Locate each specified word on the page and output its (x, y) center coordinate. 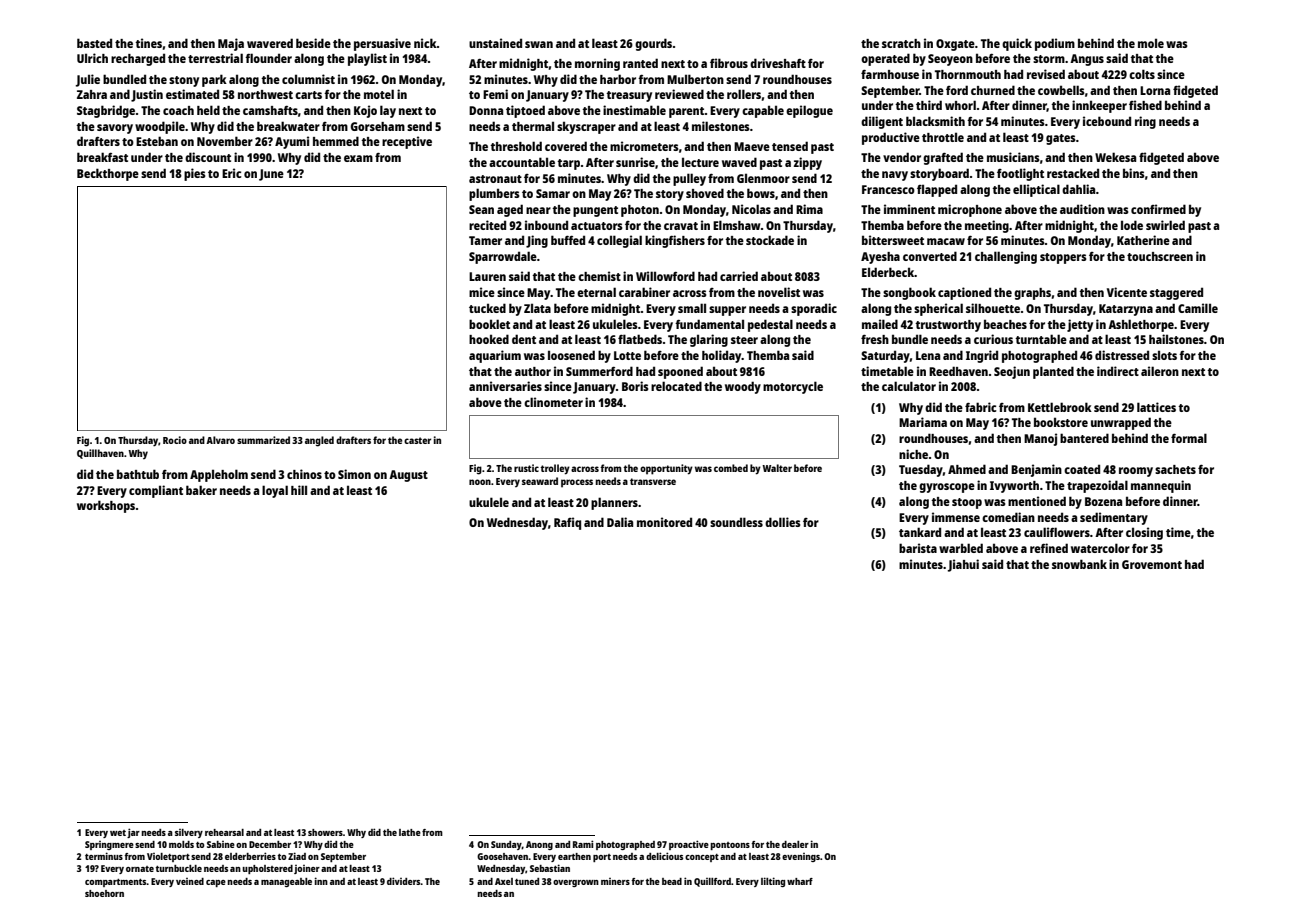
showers (325, 832)
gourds (653, 44)
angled (319, 441)
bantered (1084, 438)
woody (743, 387)
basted (94, 43)
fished (1145, 105)
